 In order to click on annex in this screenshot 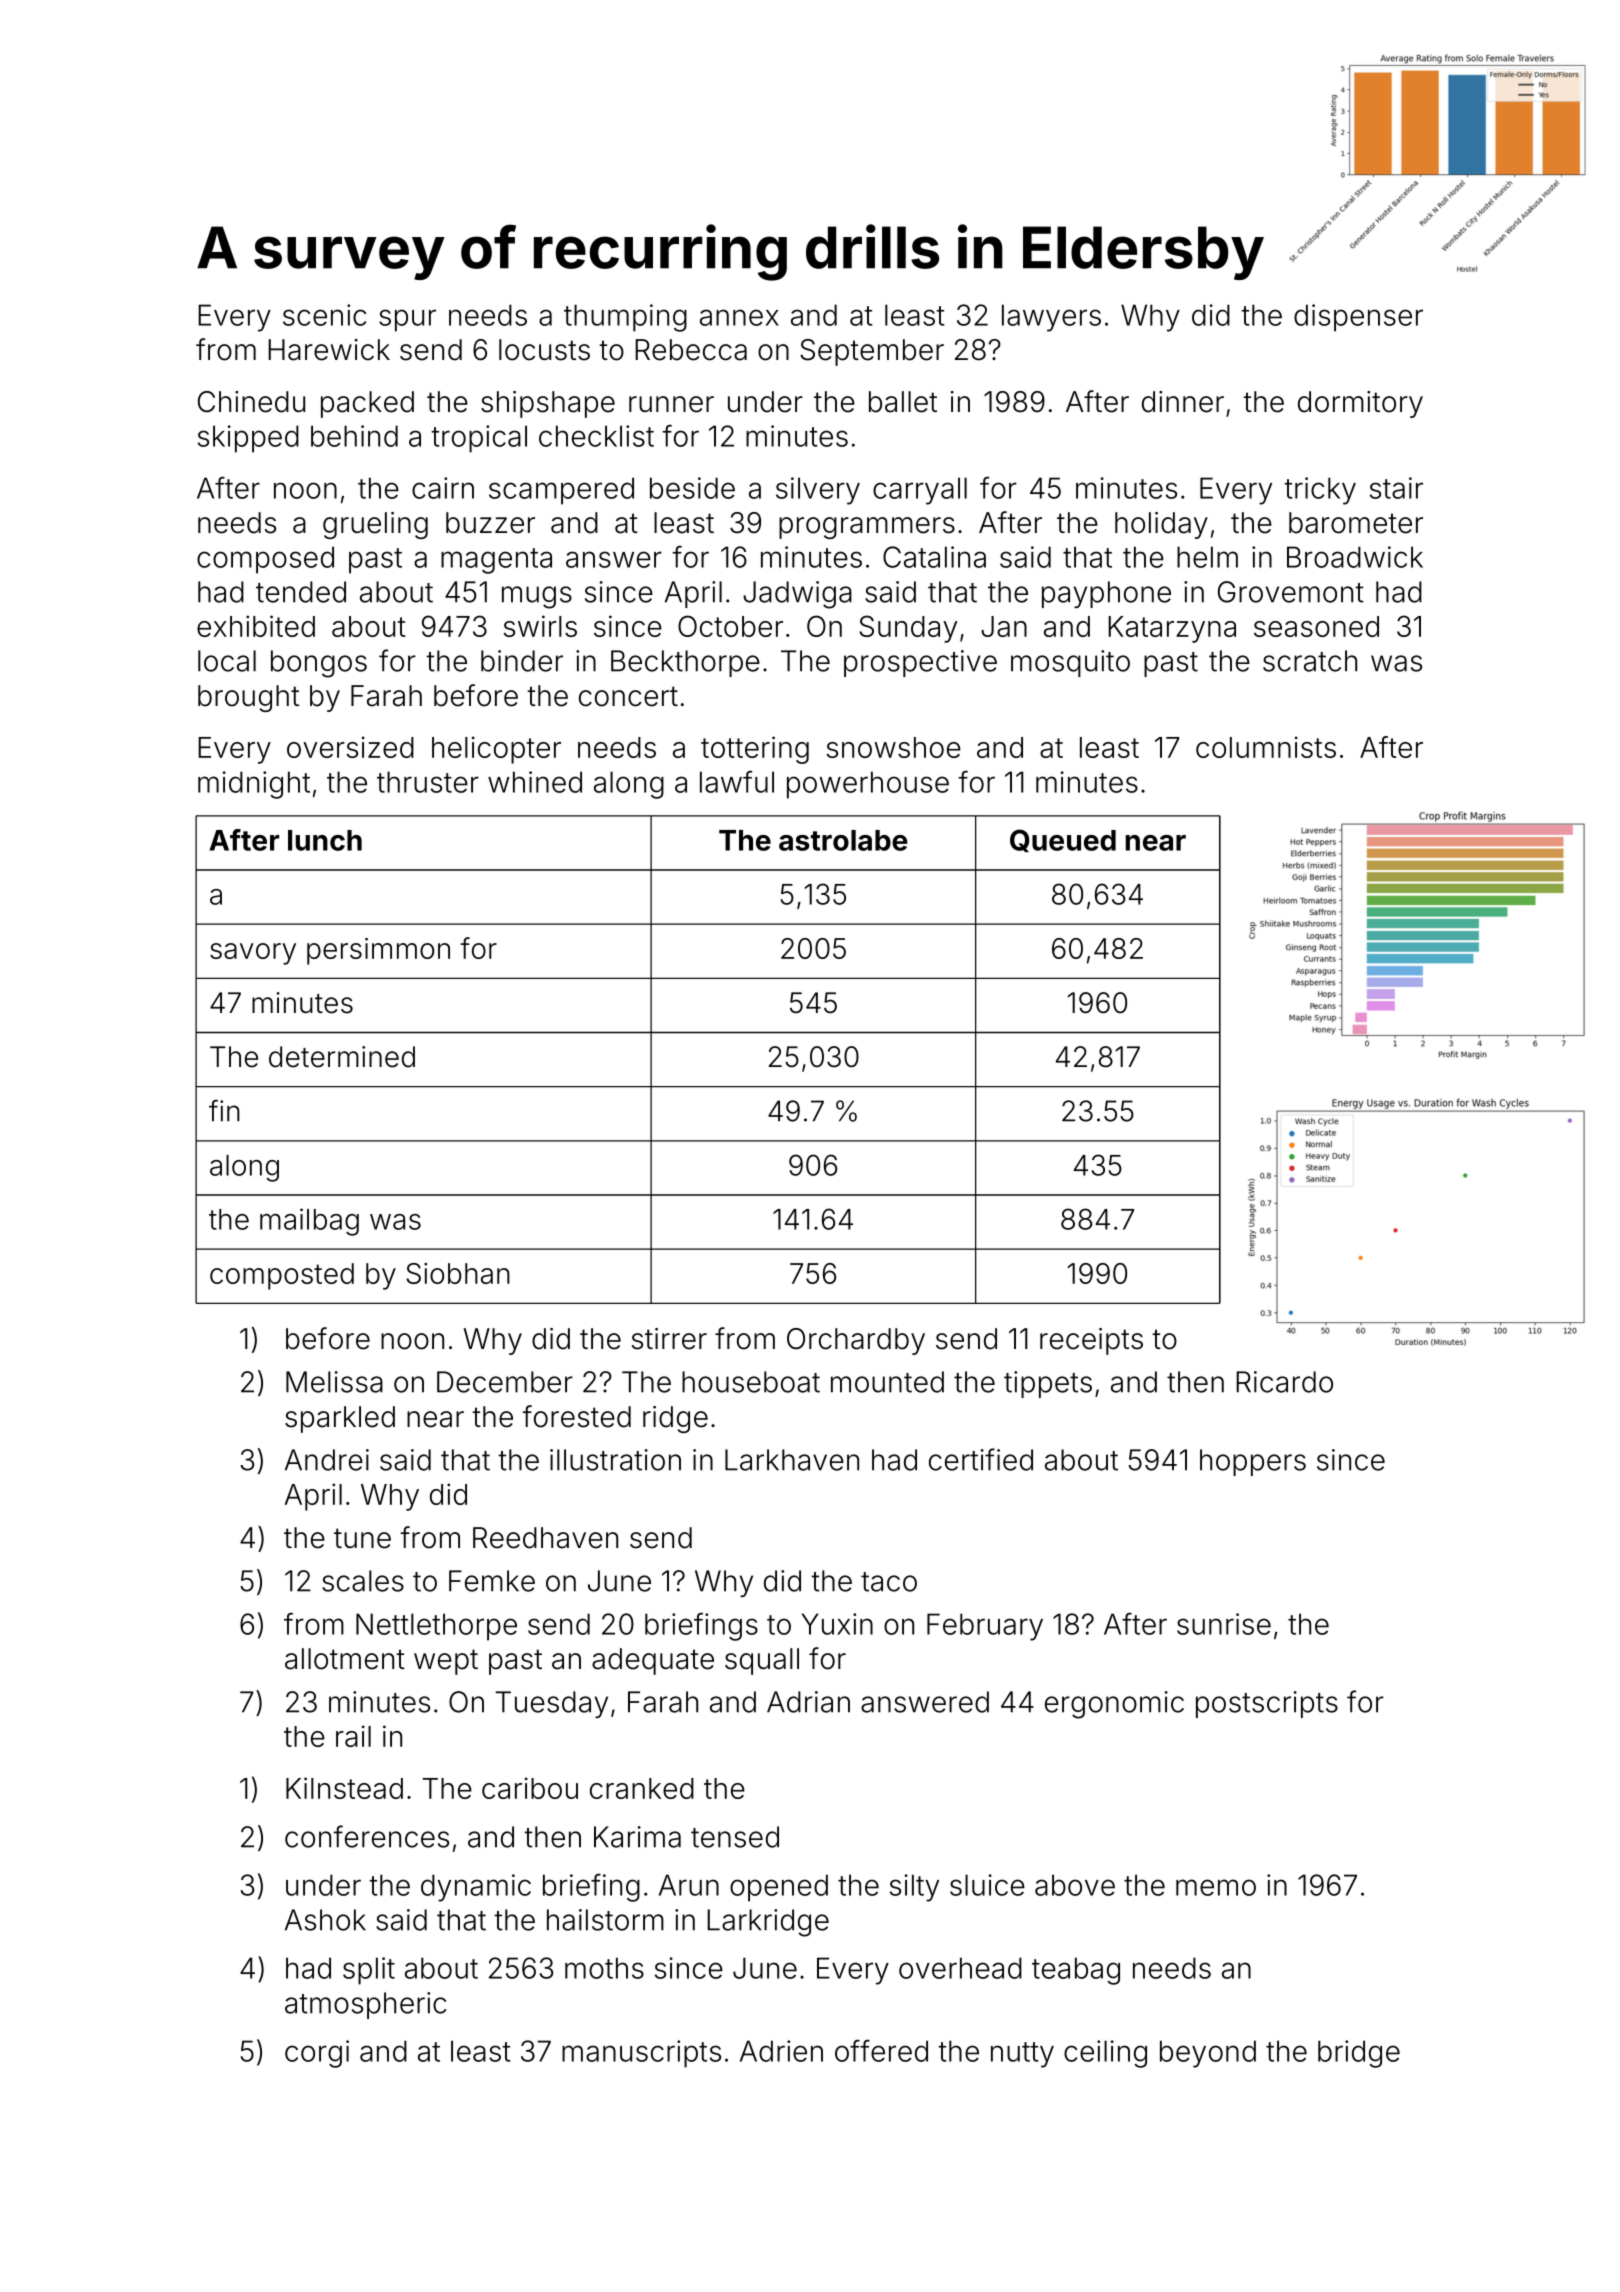, I will do `click(739, 317)`.
